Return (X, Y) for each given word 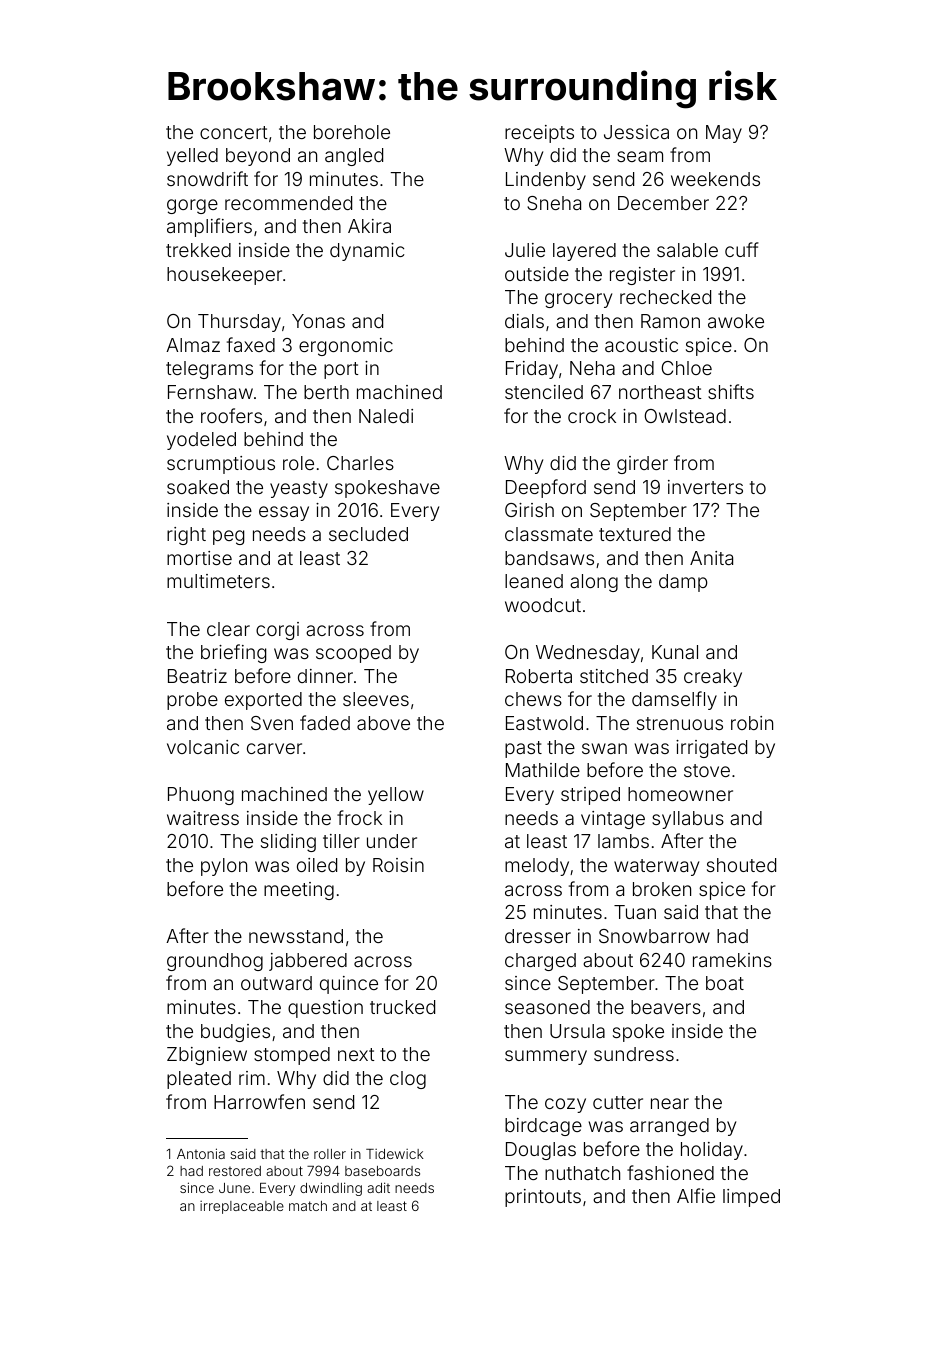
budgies (235, 1033)
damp (683, 583)
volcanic (203, 747)
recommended (288, 203)
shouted (741, 865)
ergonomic (346, 347)
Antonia (201, 1153)
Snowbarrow (654, 936)
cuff (742, 249)
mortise (199, 558)
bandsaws (549, 558)
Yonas (318, 321)
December (663, 203)
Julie (525, 250)
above (383, 723)
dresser (538, 936)
